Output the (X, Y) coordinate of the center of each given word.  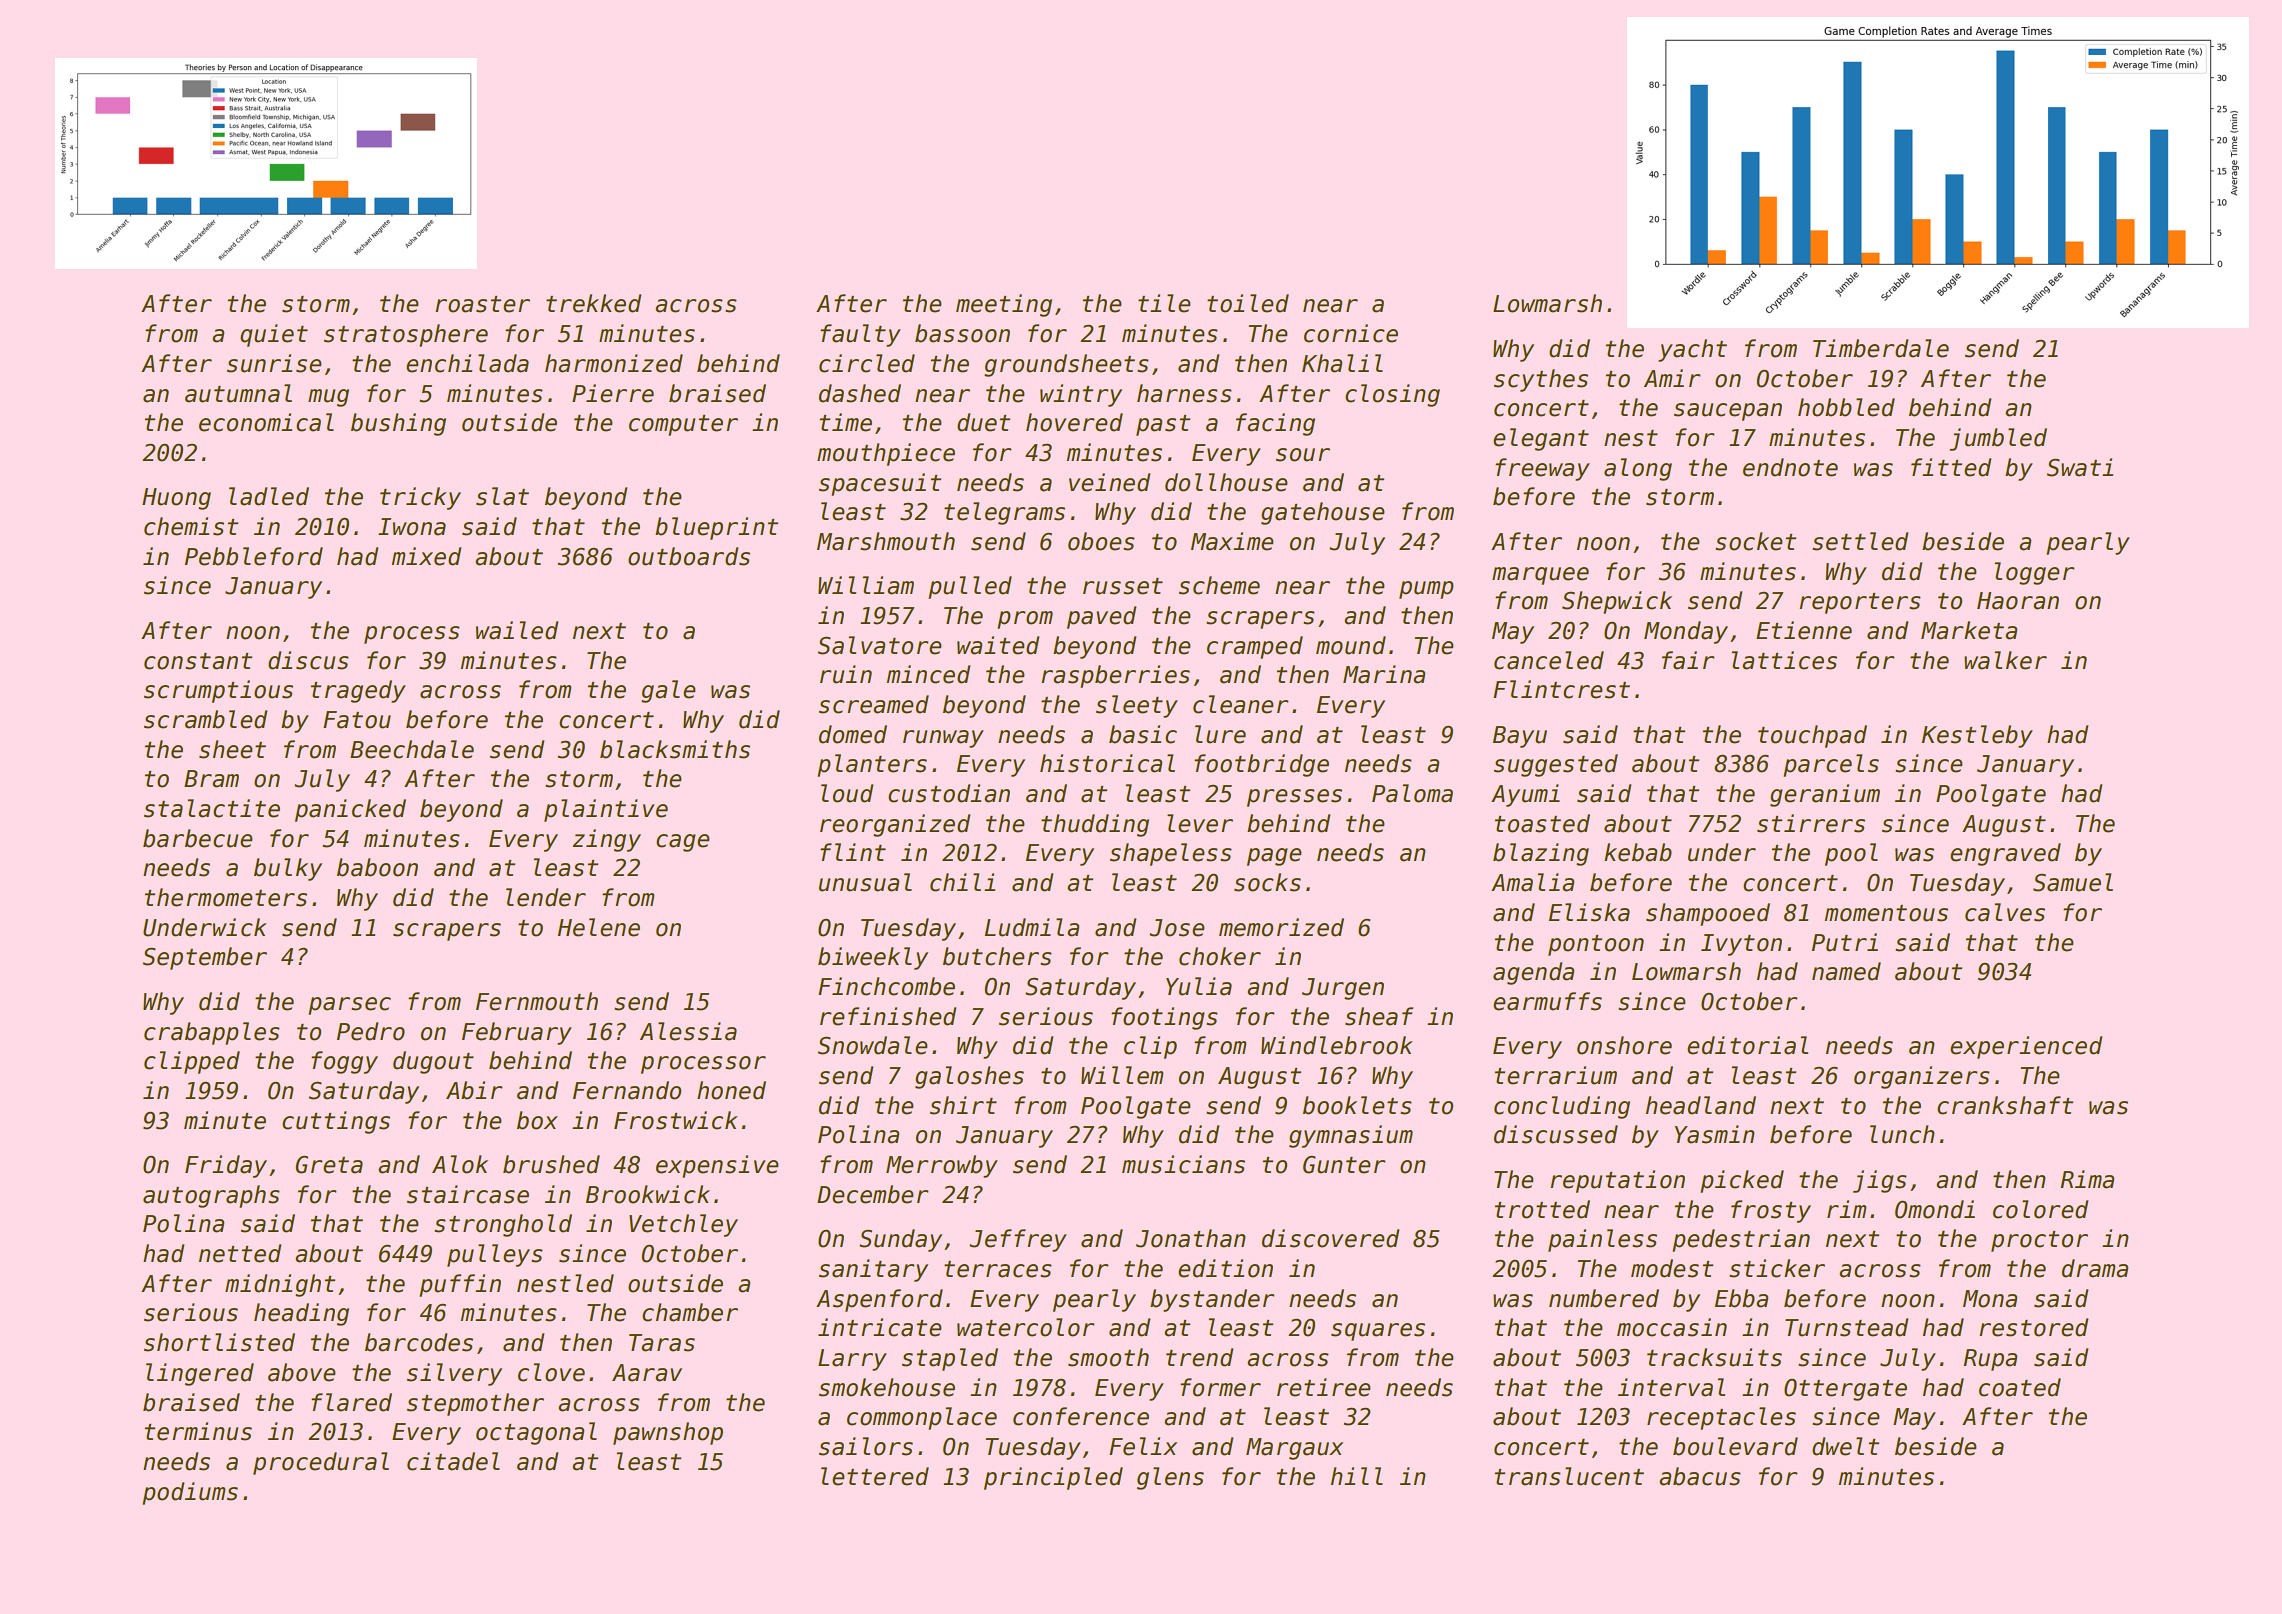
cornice (1351, 333)
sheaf (1379, 1016)
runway (943, 739)
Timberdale (1881, 348)
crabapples (212, 1033)
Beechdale (412, 749)
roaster (482, 304)
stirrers (1811, 823)
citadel (453, 1461)
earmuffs (1547, 1001)
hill (1357, 1476)
